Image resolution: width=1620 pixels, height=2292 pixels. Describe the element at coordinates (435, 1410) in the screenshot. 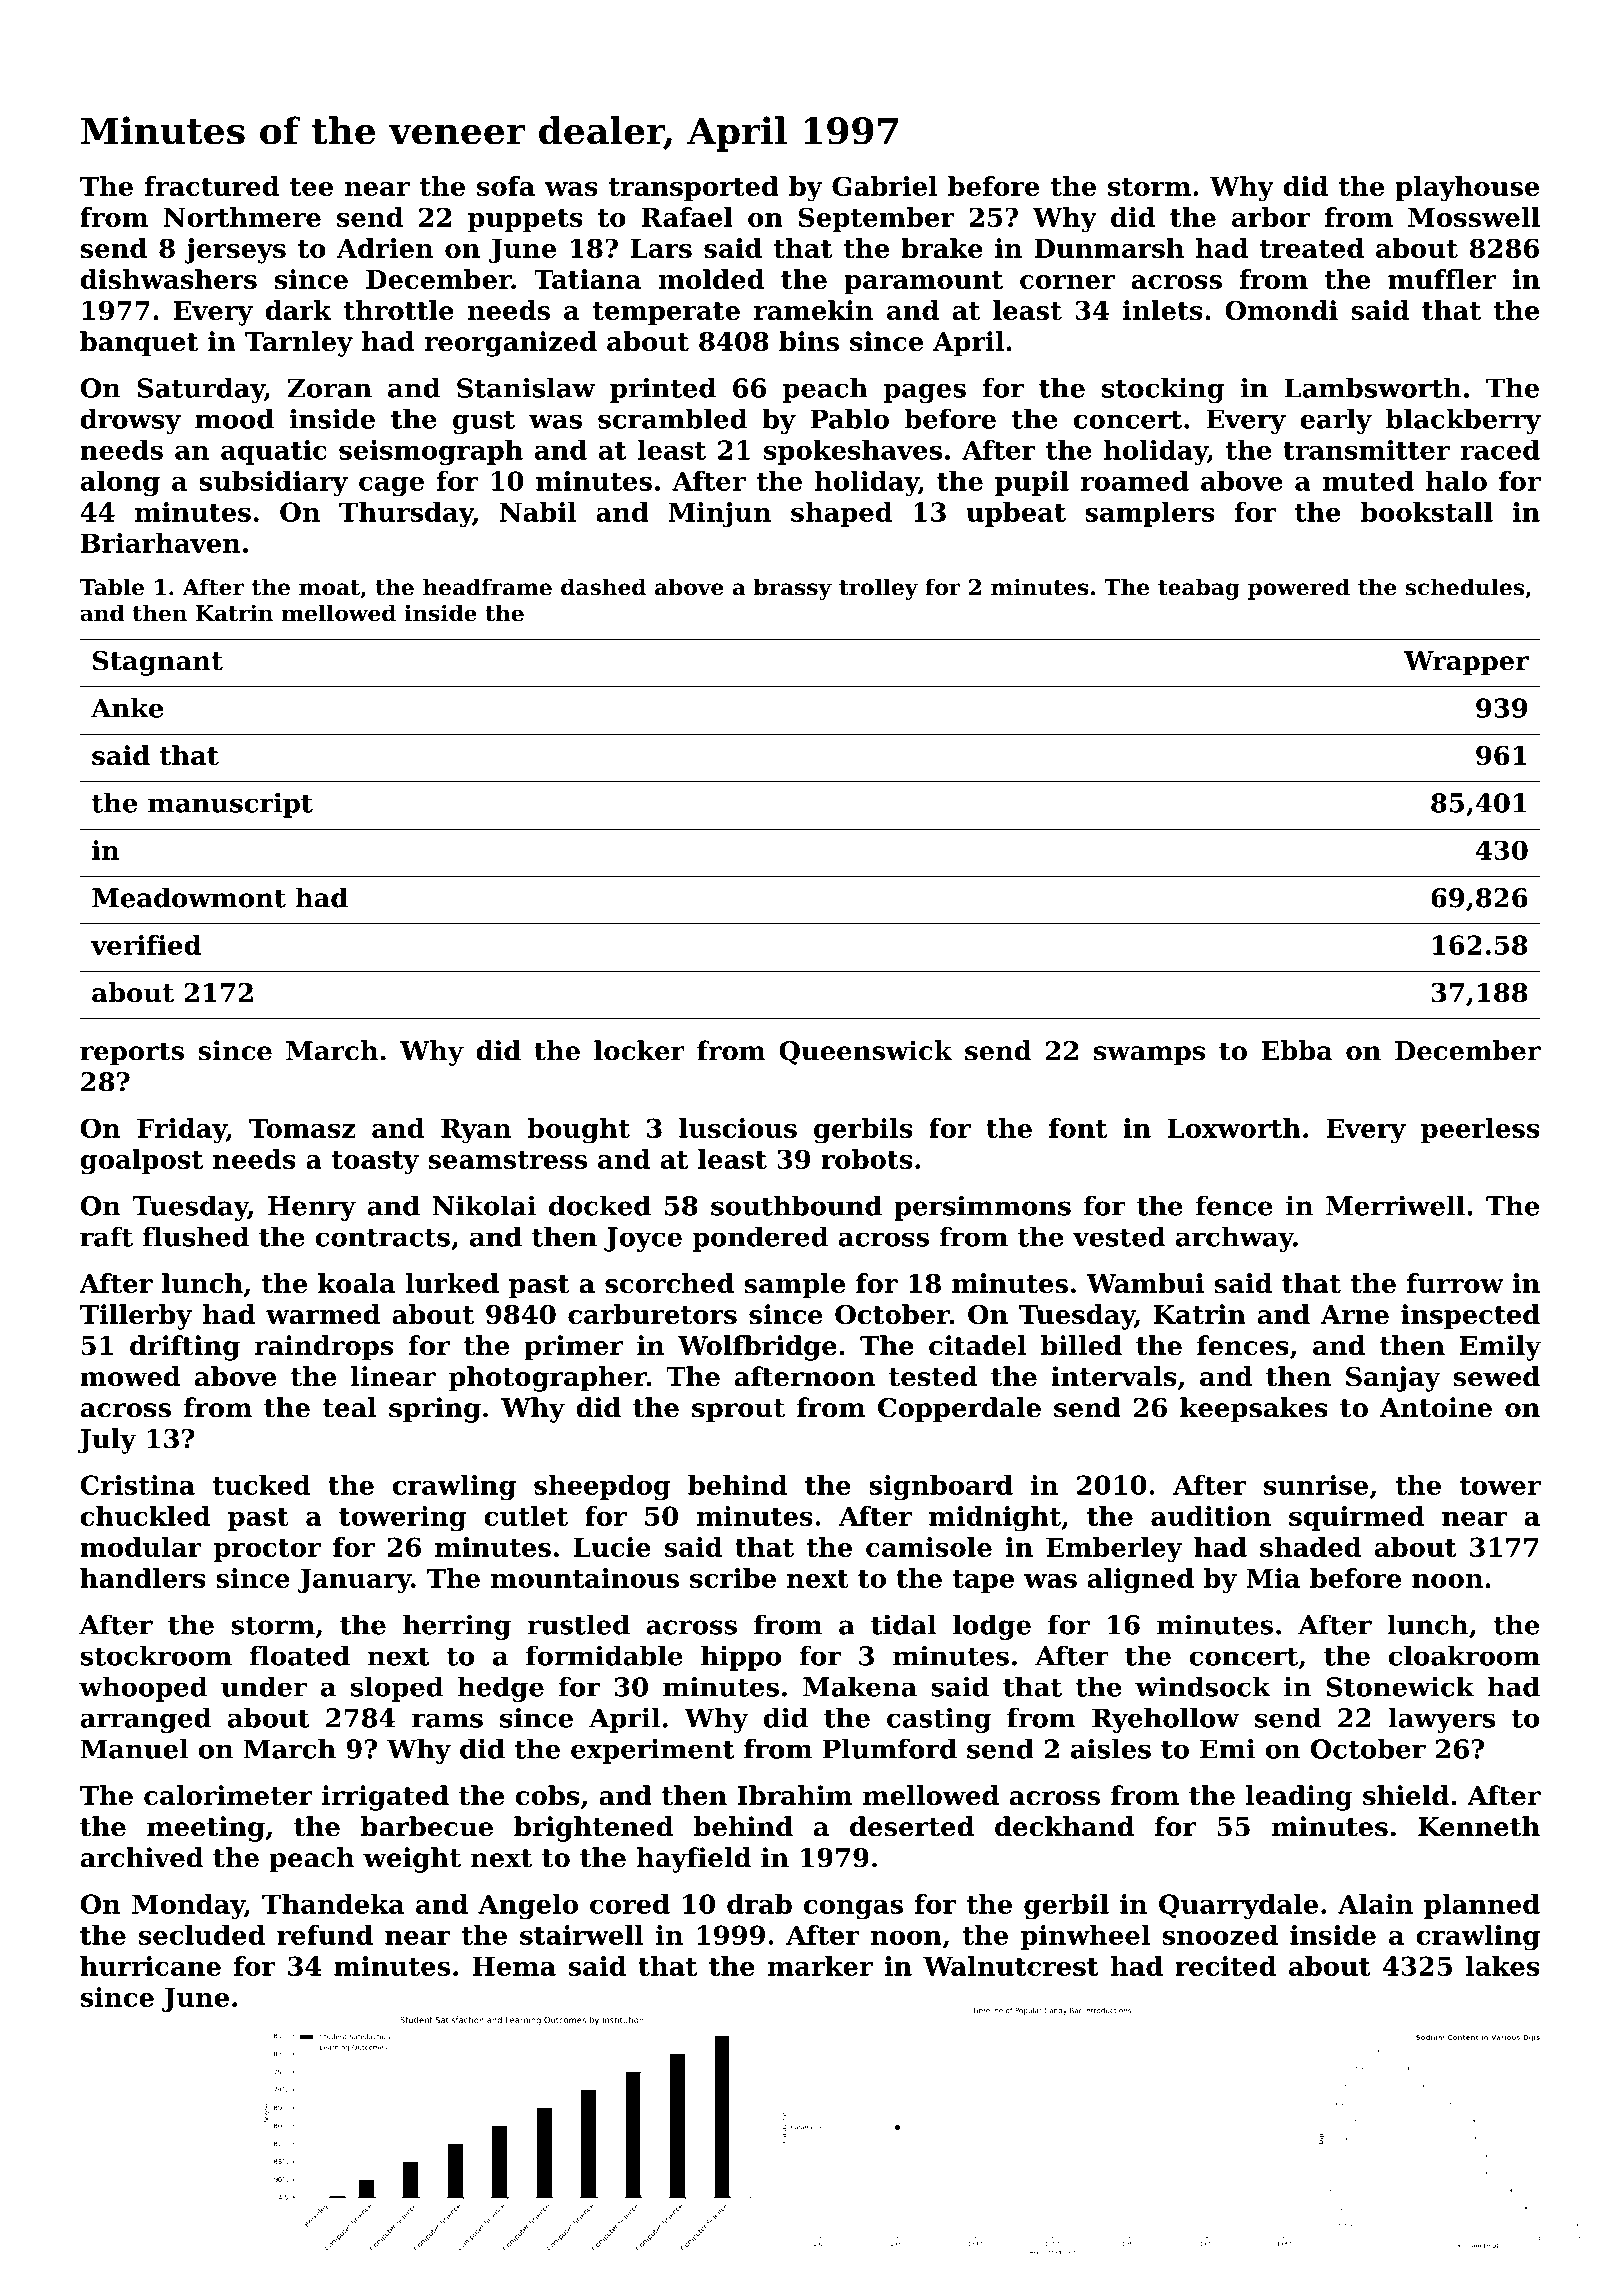

I see `spring` at that location.
